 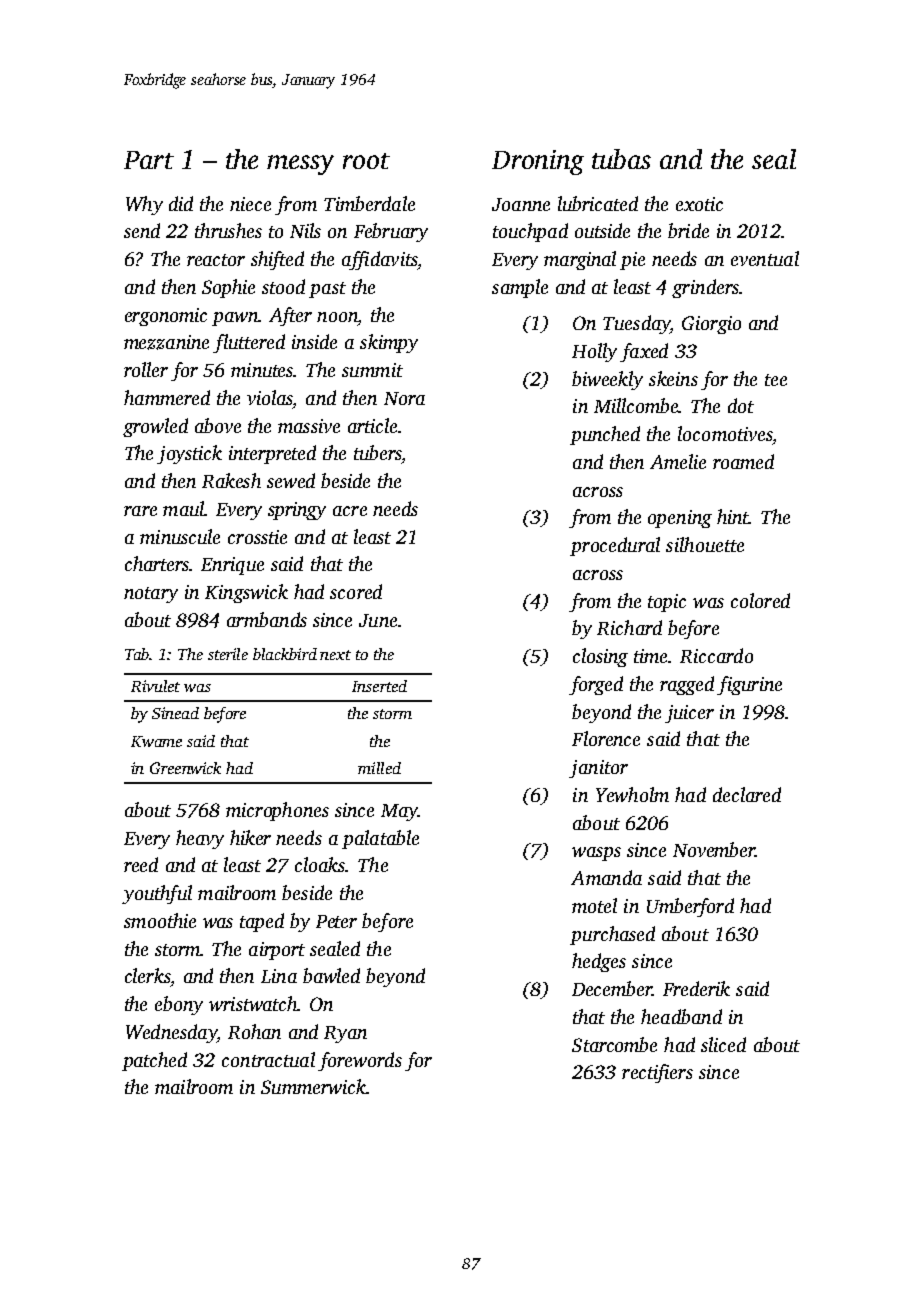 I want to click on colored, so click(x=760, y=600).
